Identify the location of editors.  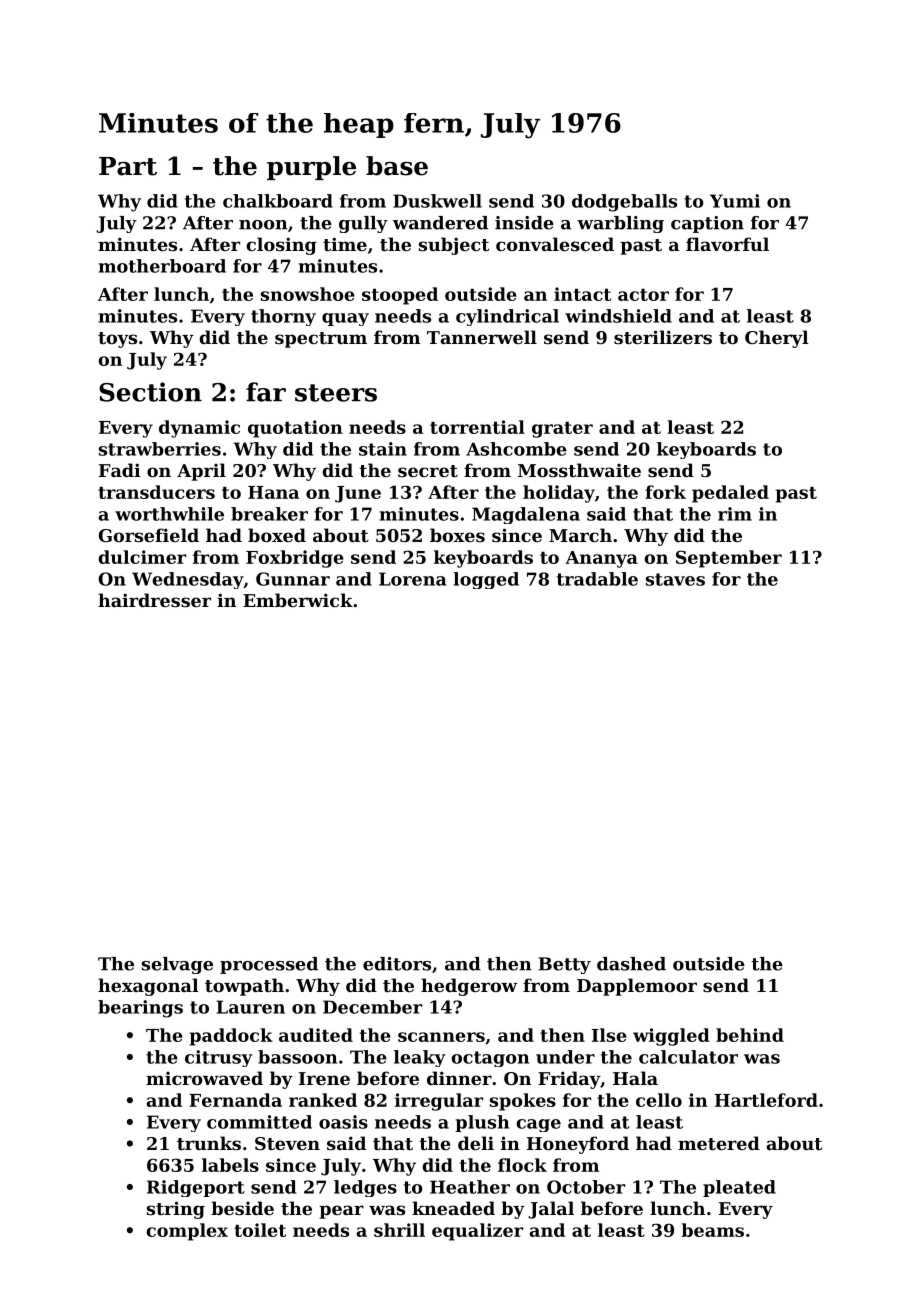
(397, 964).
